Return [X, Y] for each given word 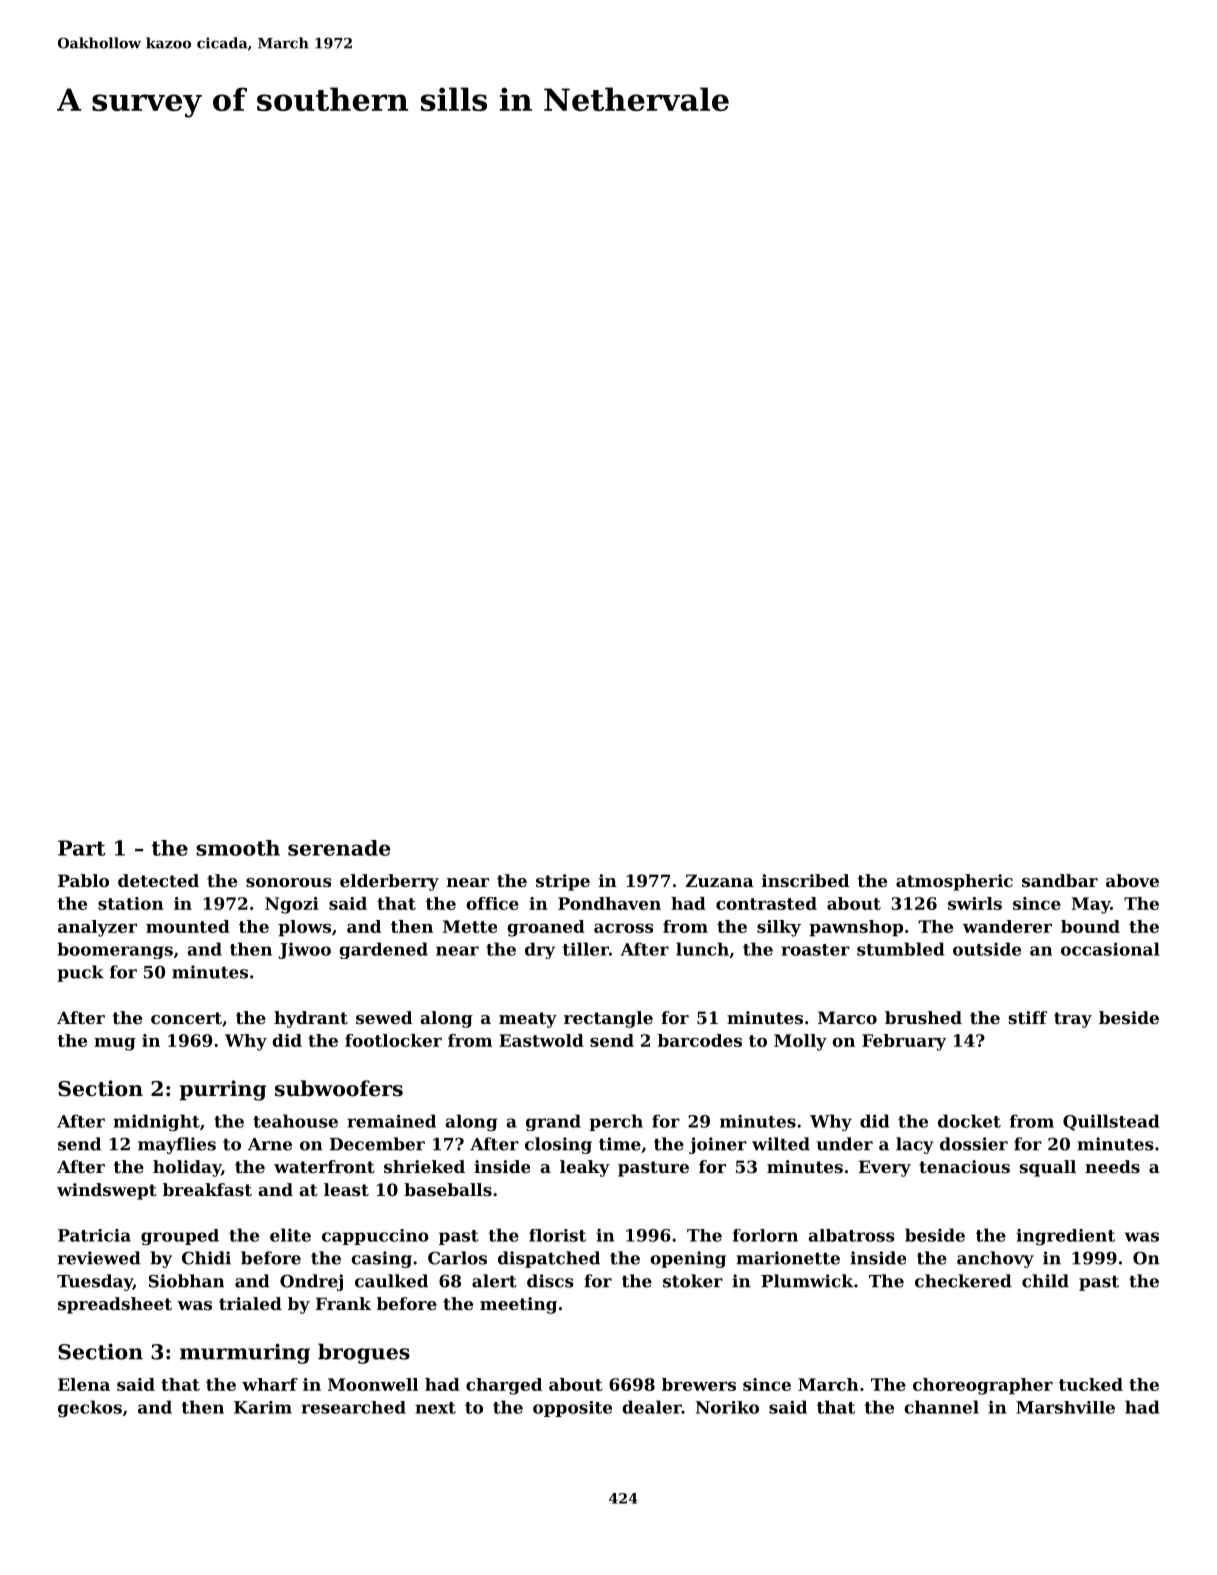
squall [1048, 1168]
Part [81, 848]
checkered [963, 1281]
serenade [339, 848]
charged [504, 1386]
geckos [90, 1408]
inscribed [805, 880]
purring [222, 1090]
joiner [718, 1145]
